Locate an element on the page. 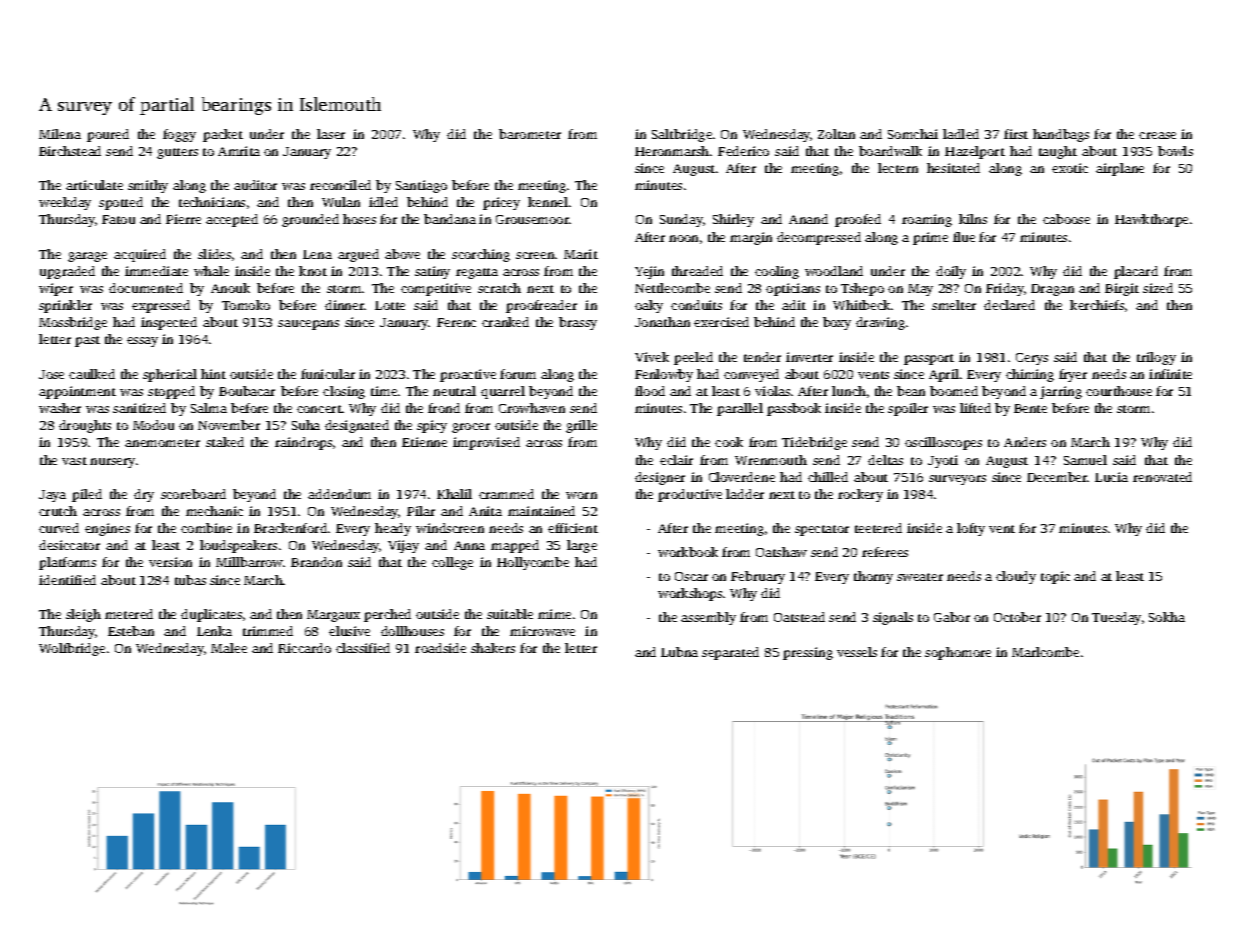  Margaux is located at coordinates (333, 616).
